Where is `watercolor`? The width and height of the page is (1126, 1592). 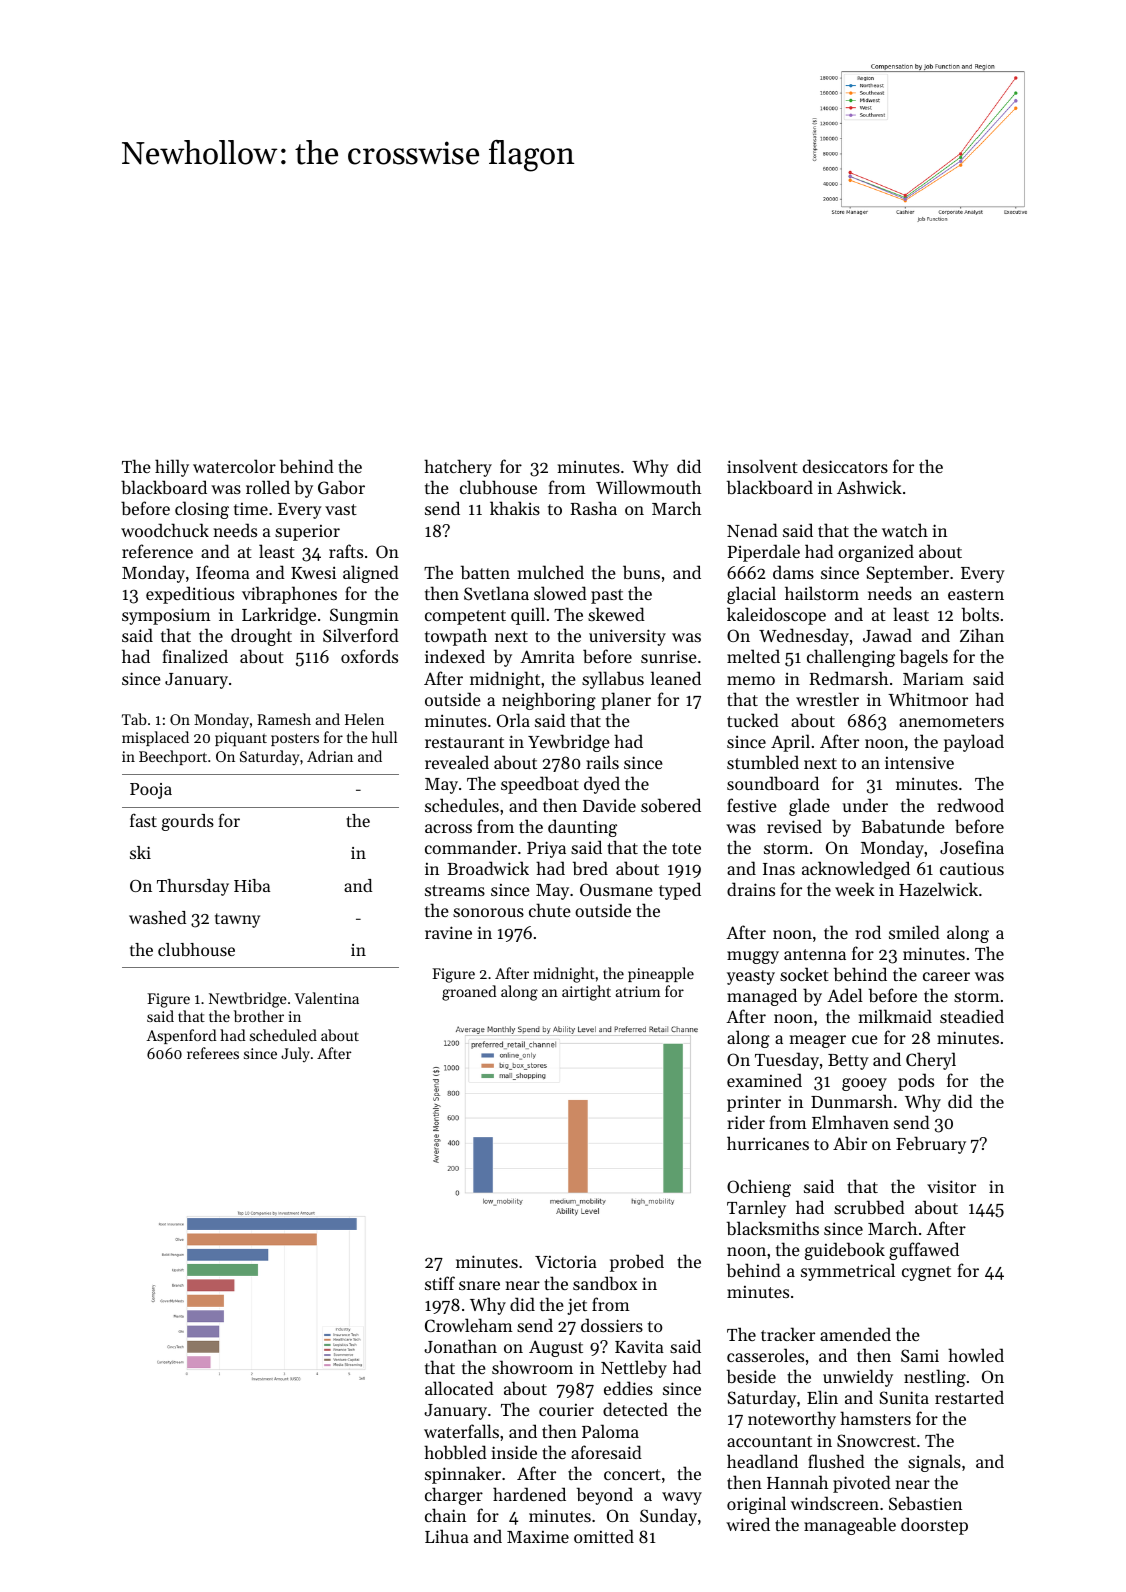 watercolor is located at coordinates (234, 466).
